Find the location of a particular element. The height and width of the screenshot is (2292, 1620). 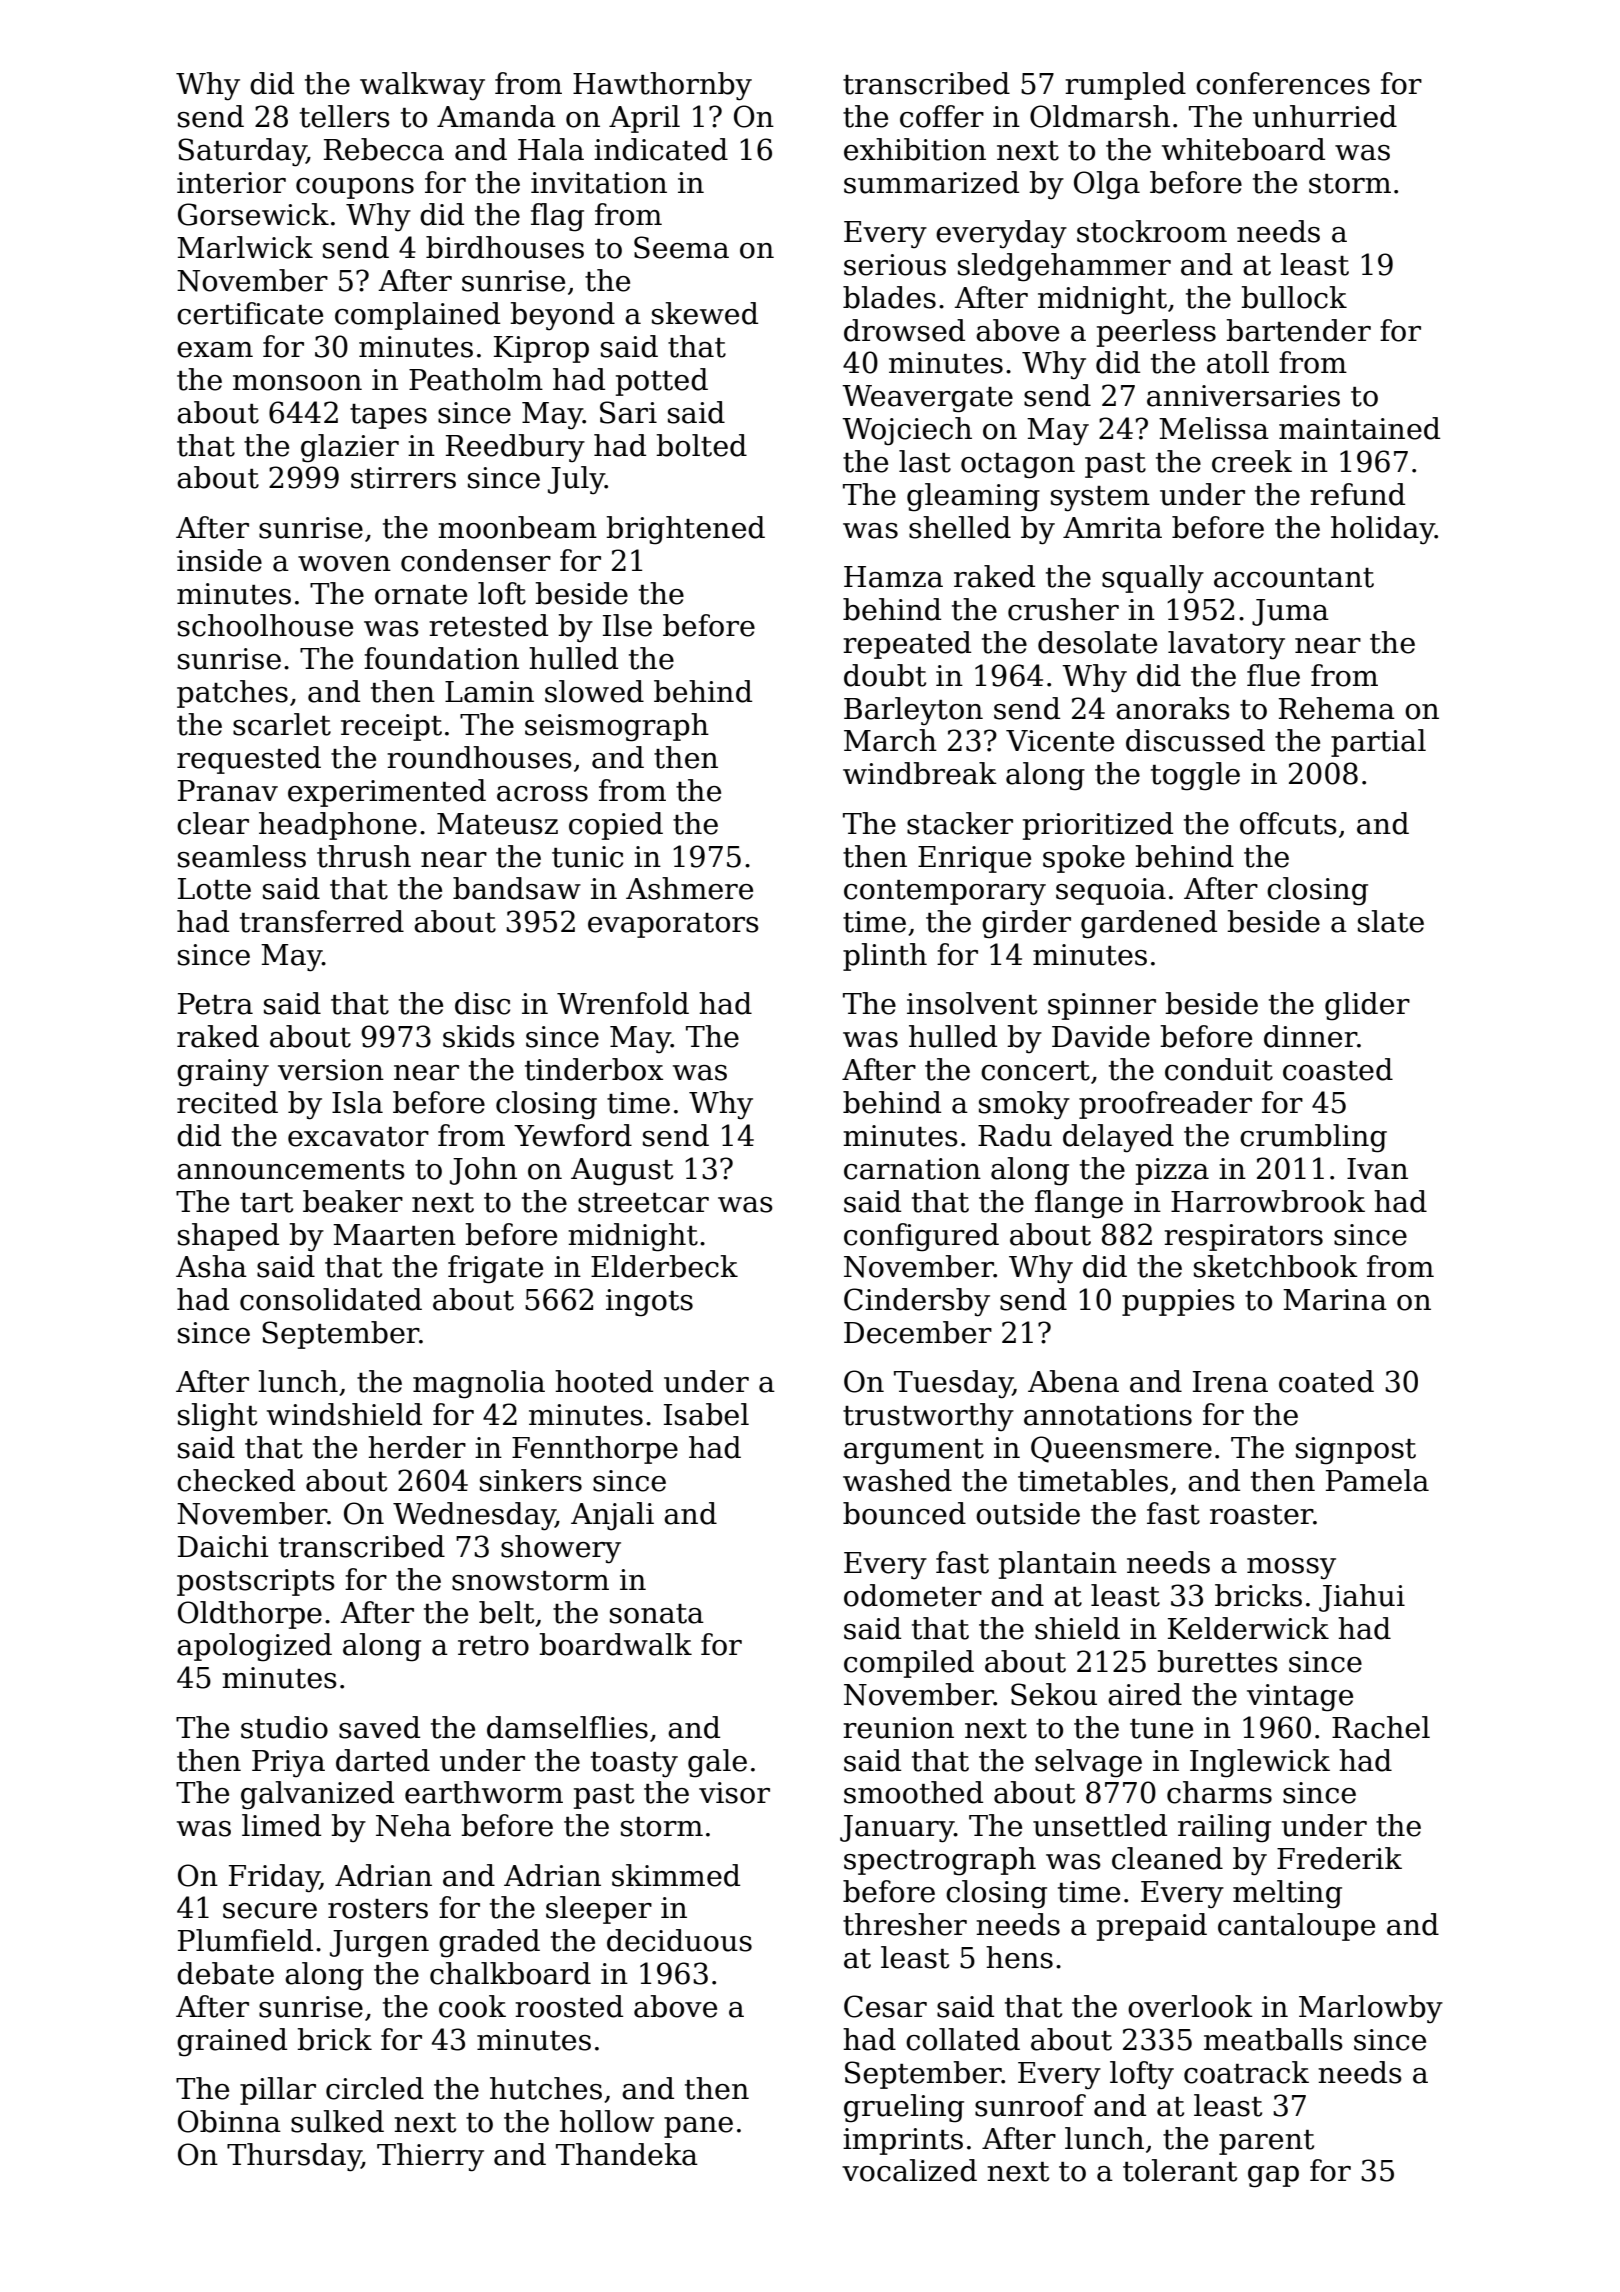

limed is located at coordinates (281, 1825).
